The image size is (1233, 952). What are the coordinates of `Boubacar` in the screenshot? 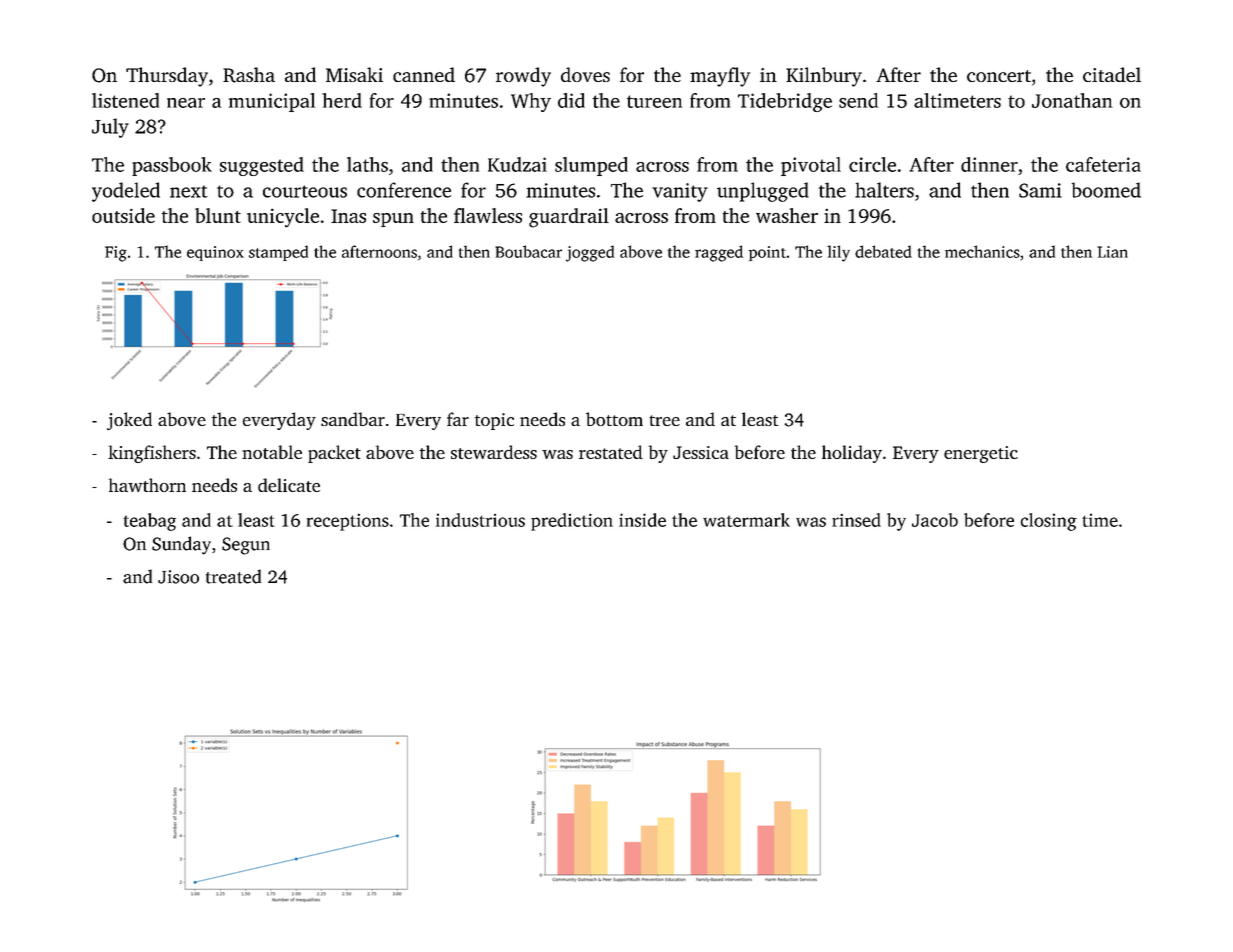 It's located at (528, 251).
